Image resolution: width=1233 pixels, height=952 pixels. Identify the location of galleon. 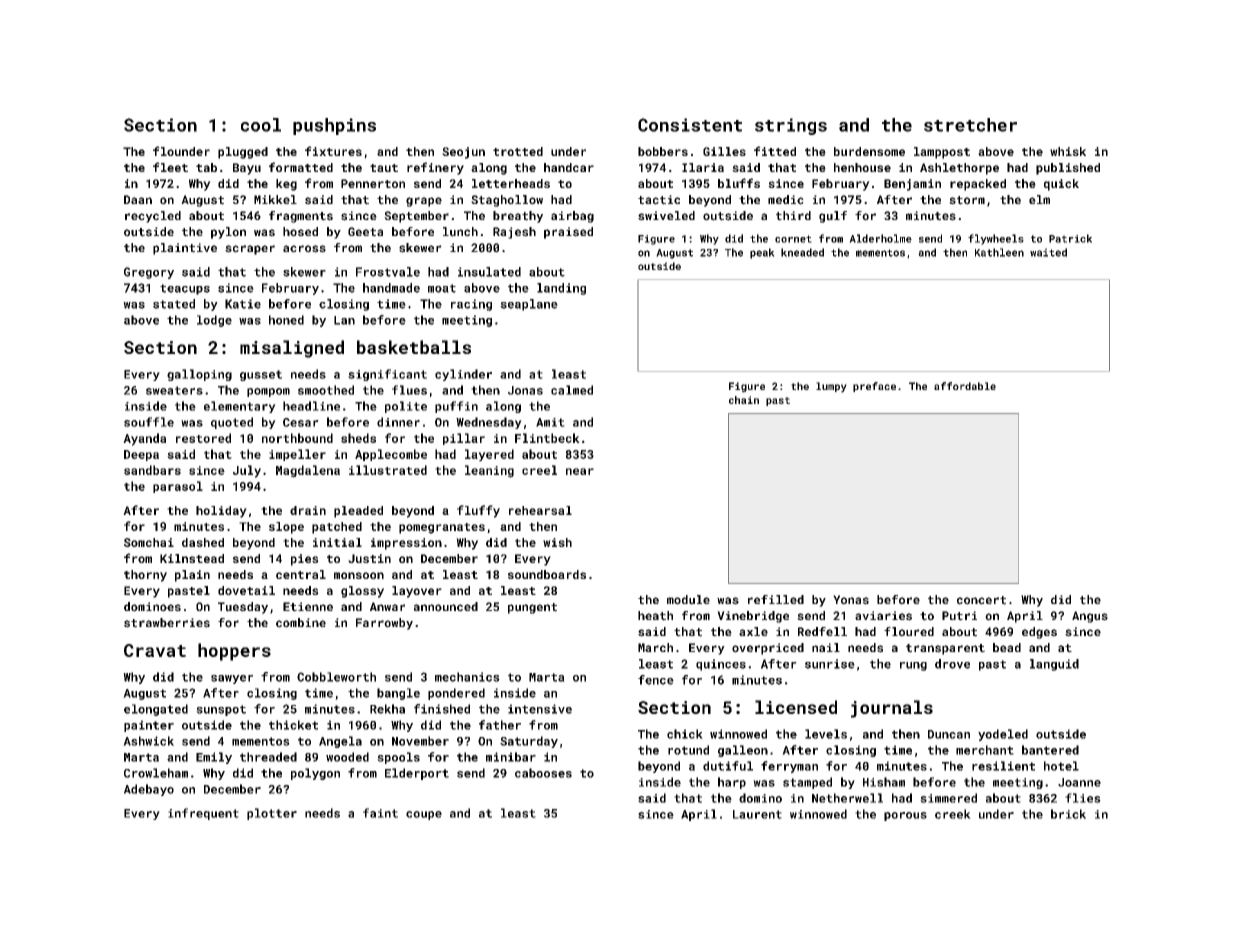
(743, 751).
